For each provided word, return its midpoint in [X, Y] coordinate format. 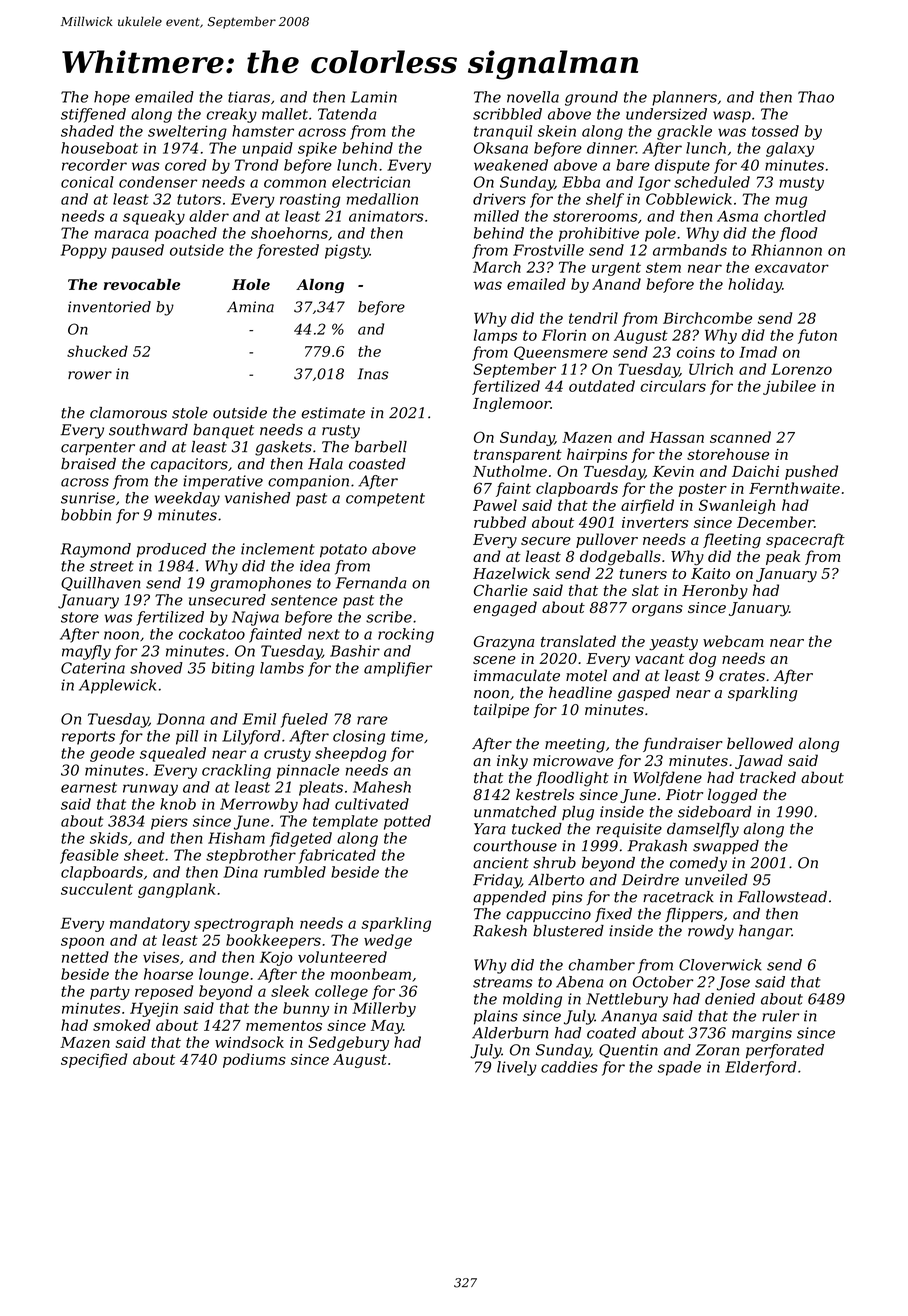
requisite [629, 830]
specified [94, 1060]
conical [87, 182]
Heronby [715, 592]
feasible [89, 856]
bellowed [760, 743]
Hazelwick [511, 573]
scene [494, 660]
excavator [792, 267]
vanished [257, 498]
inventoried [109, 307]
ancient [501, 863]
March [497, 267]
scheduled [712, 182]
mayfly [86, 652]
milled [496, 216]
